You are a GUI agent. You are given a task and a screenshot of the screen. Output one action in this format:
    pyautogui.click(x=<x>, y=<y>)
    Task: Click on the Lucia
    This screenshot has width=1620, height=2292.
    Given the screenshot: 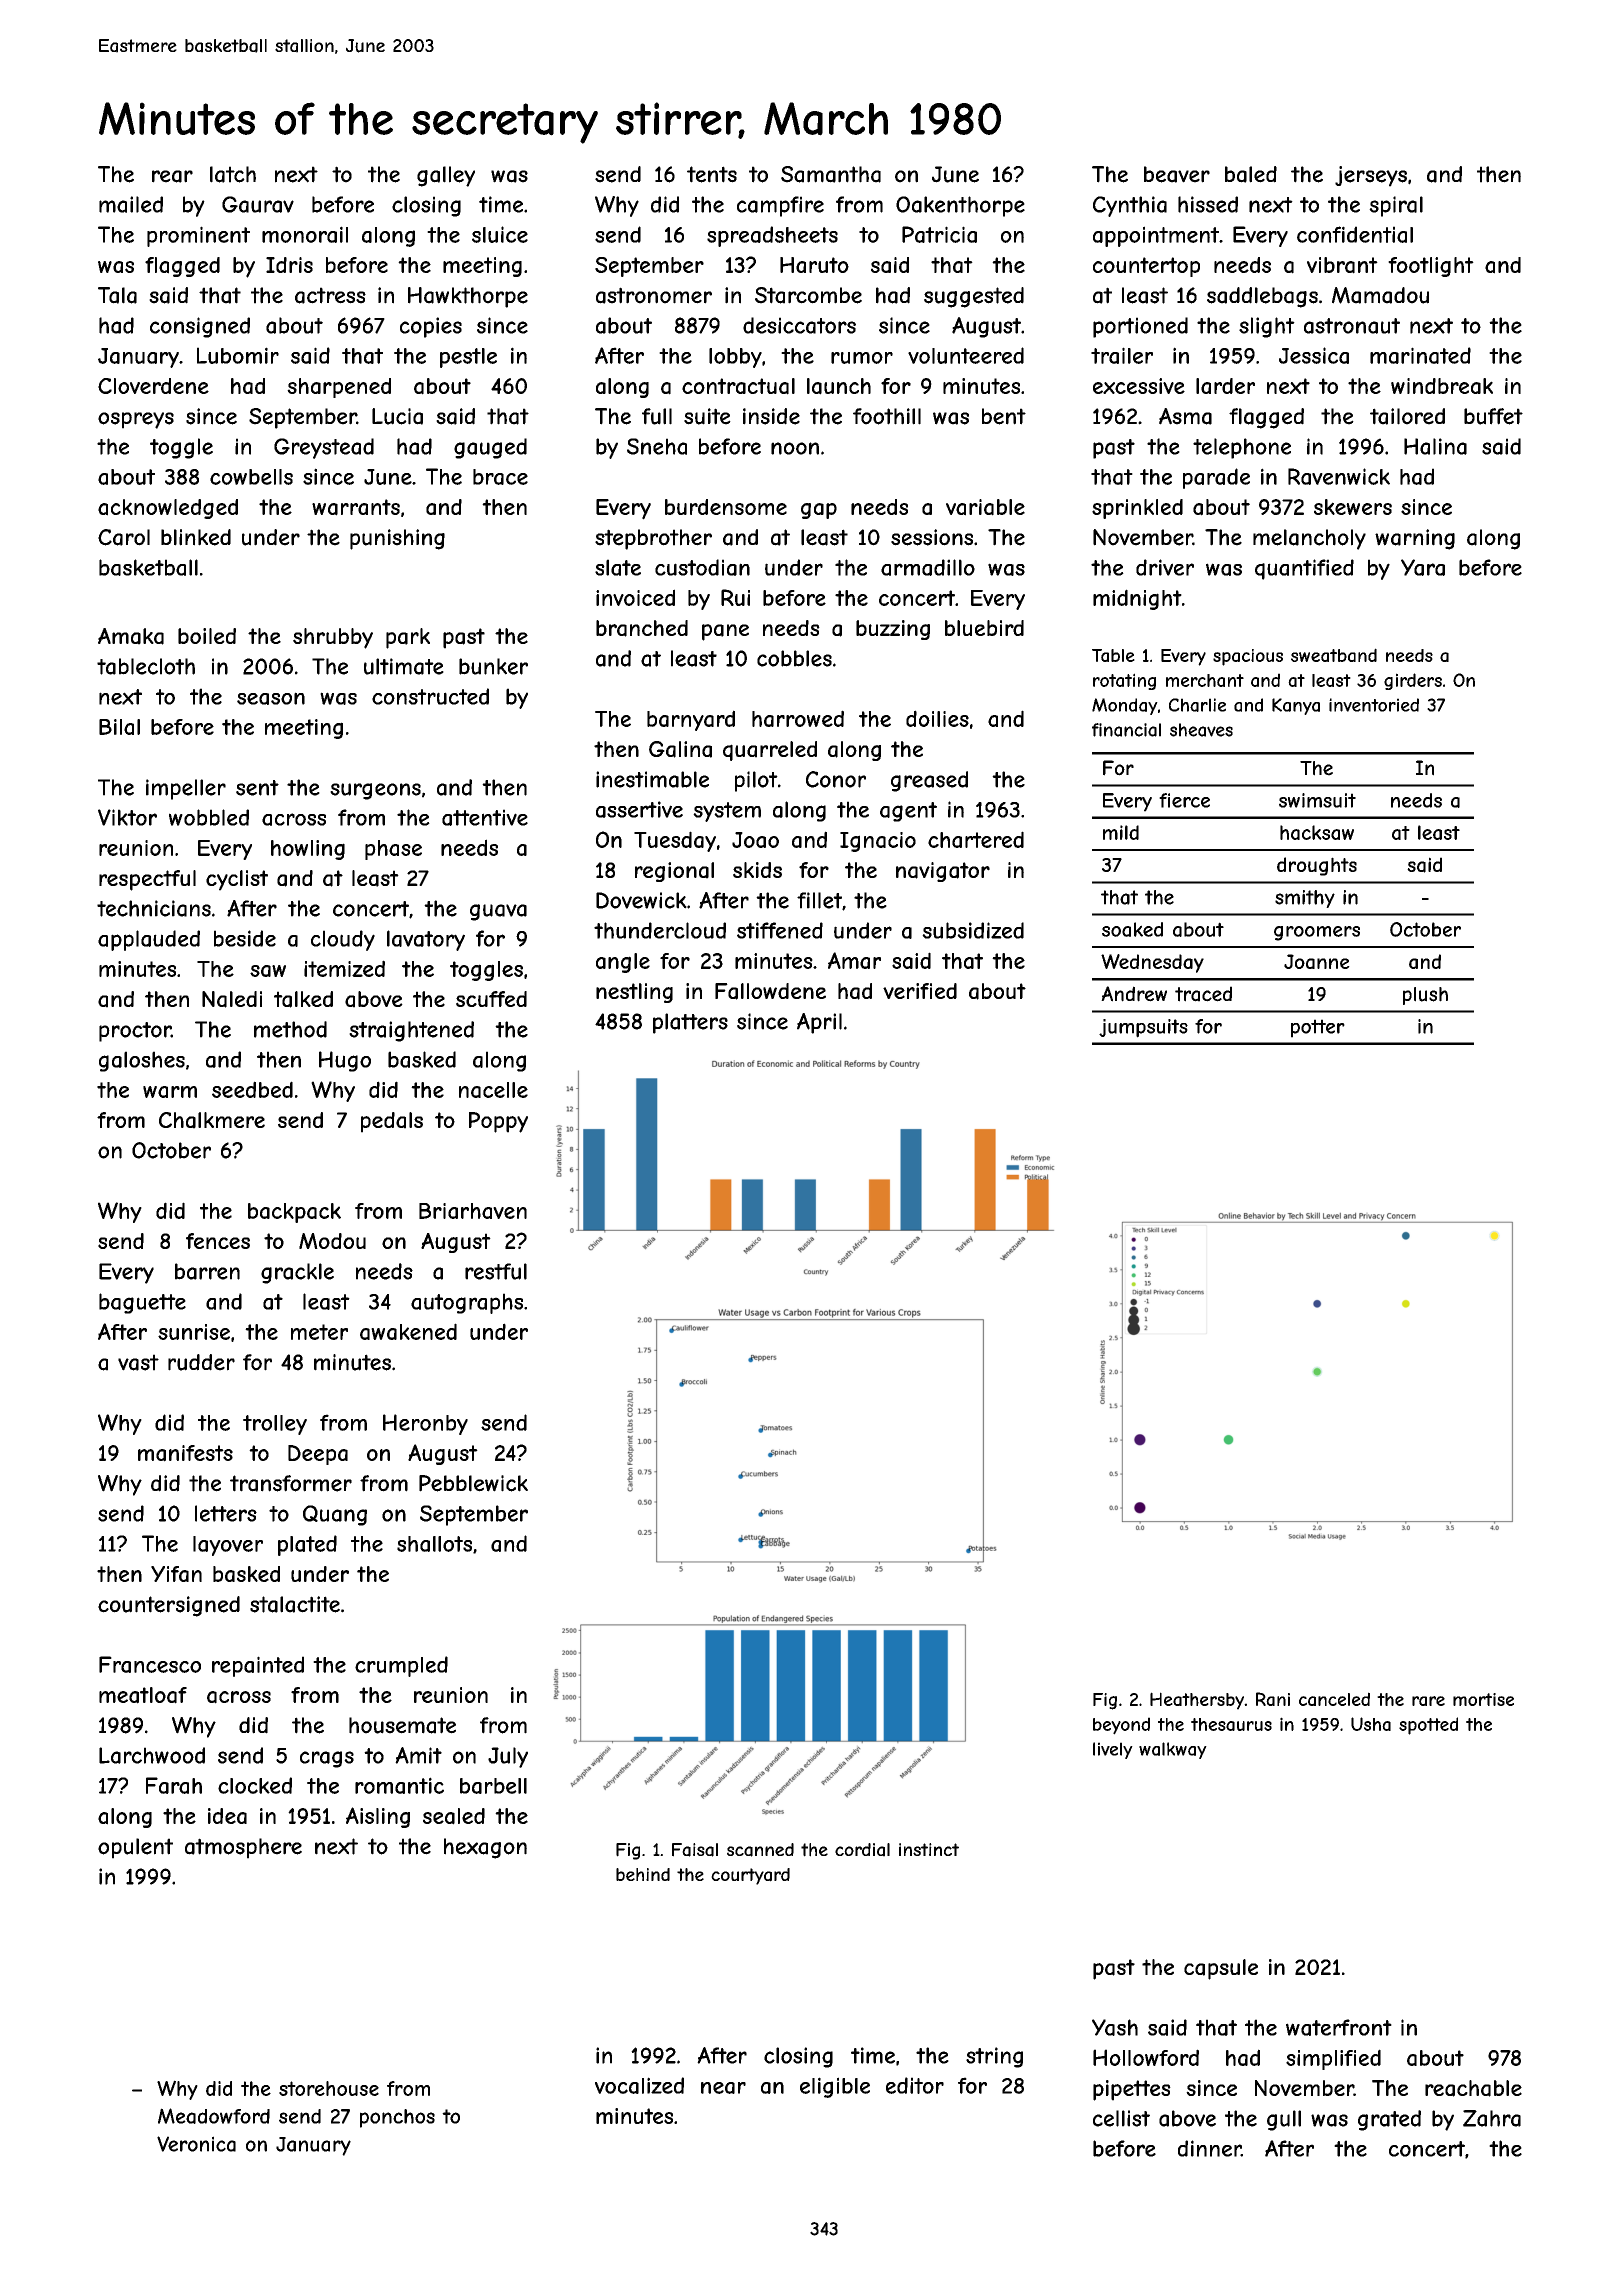 What is the action you would take?
    pyautogui.click(x=397, y=416)
